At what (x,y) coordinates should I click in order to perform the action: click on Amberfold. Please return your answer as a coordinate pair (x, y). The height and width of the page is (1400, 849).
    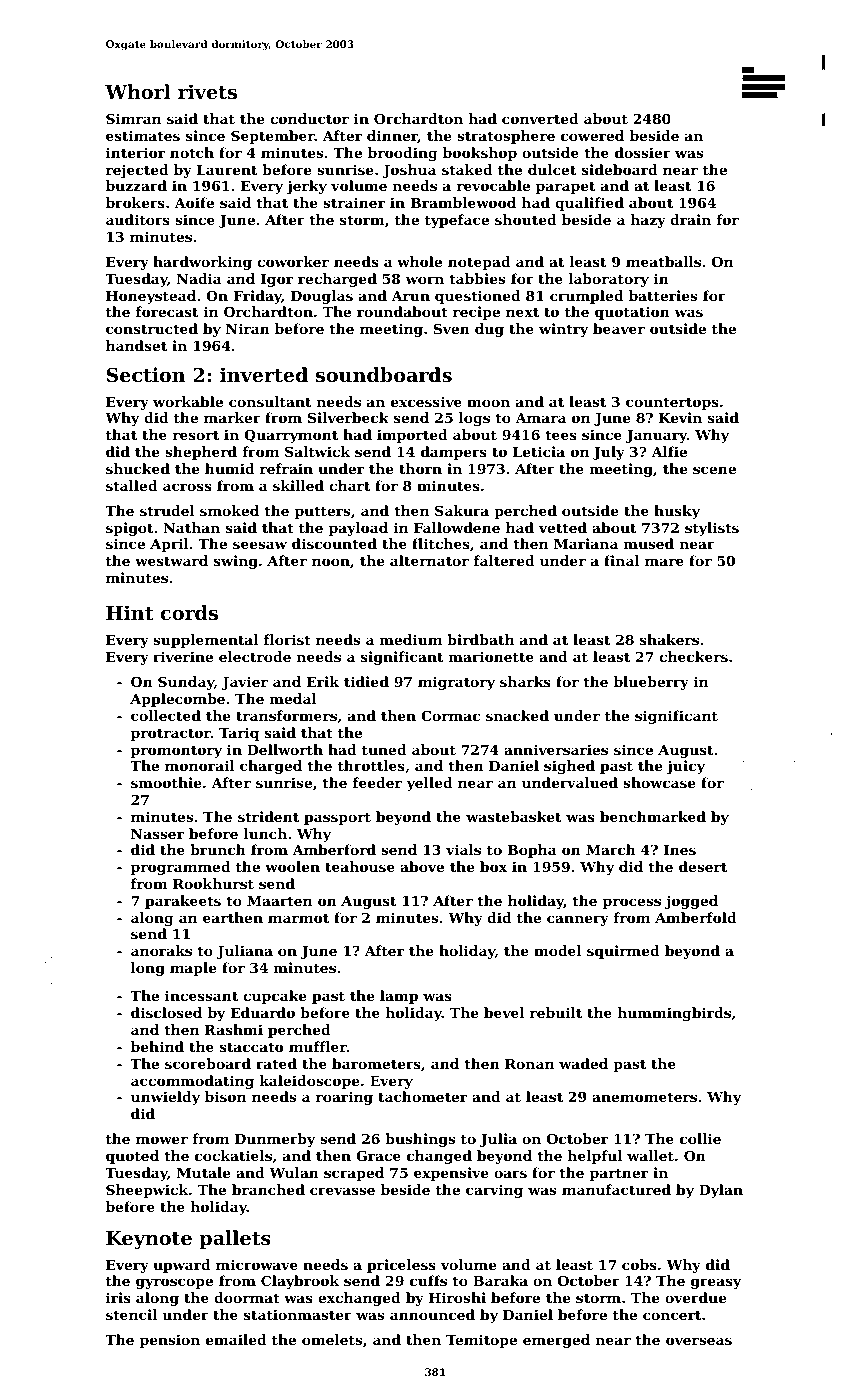
    Looking at the image, I should click on (696, 917).
